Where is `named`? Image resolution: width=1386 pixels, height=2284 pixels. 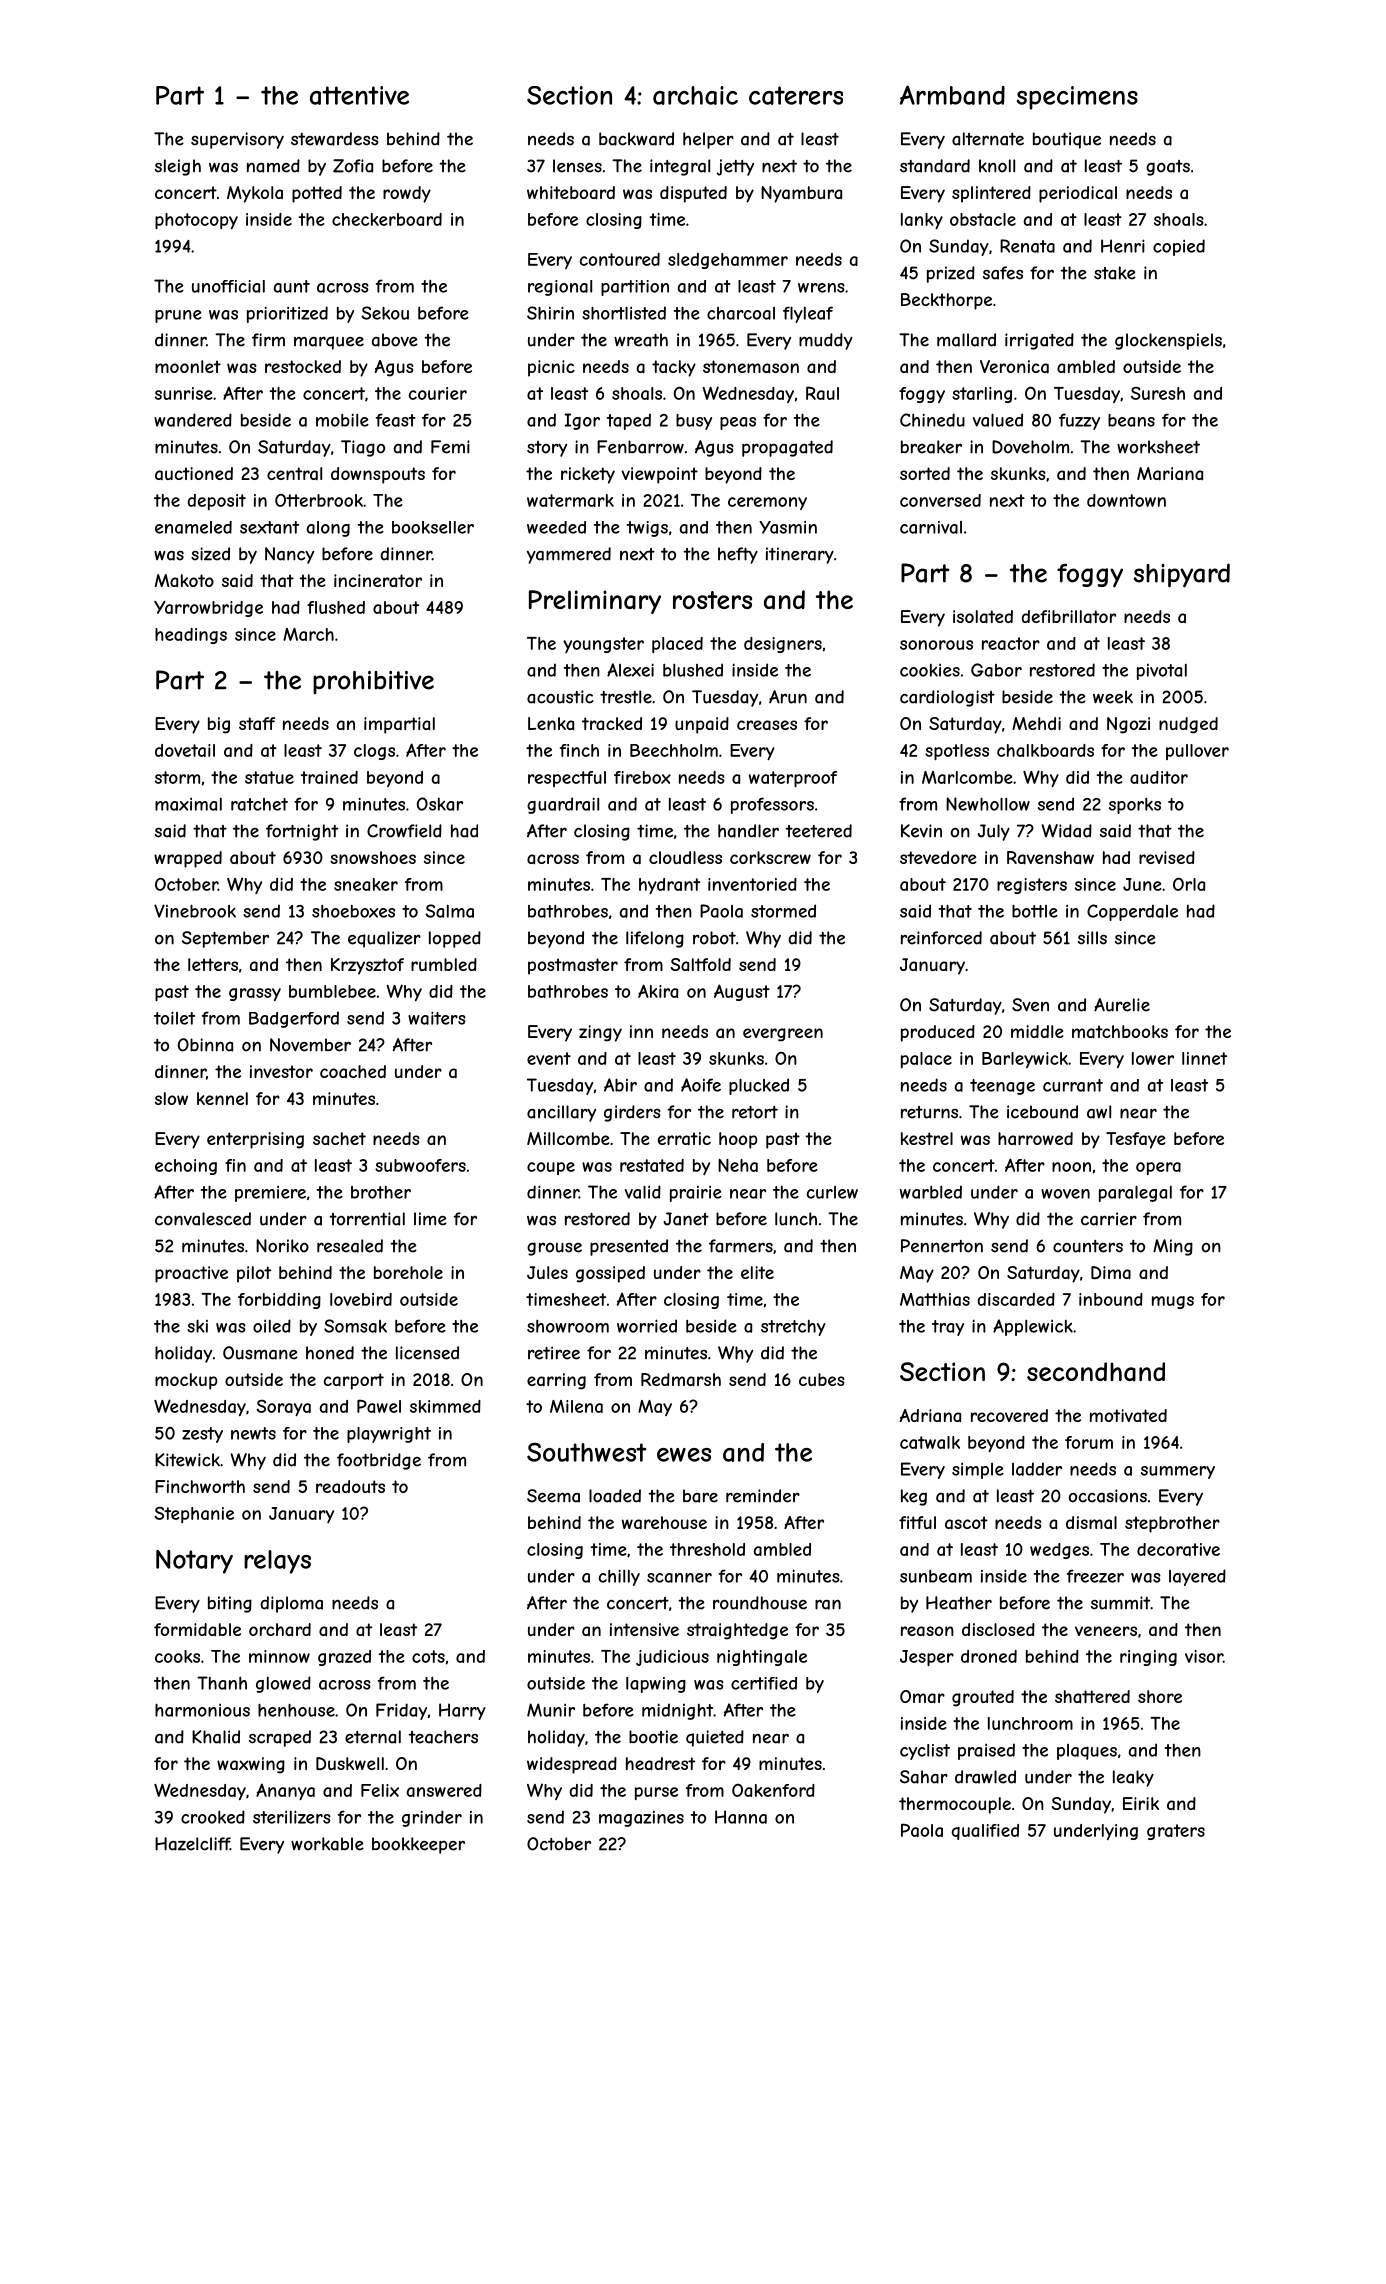
named is located at coordinates (273, 166).
